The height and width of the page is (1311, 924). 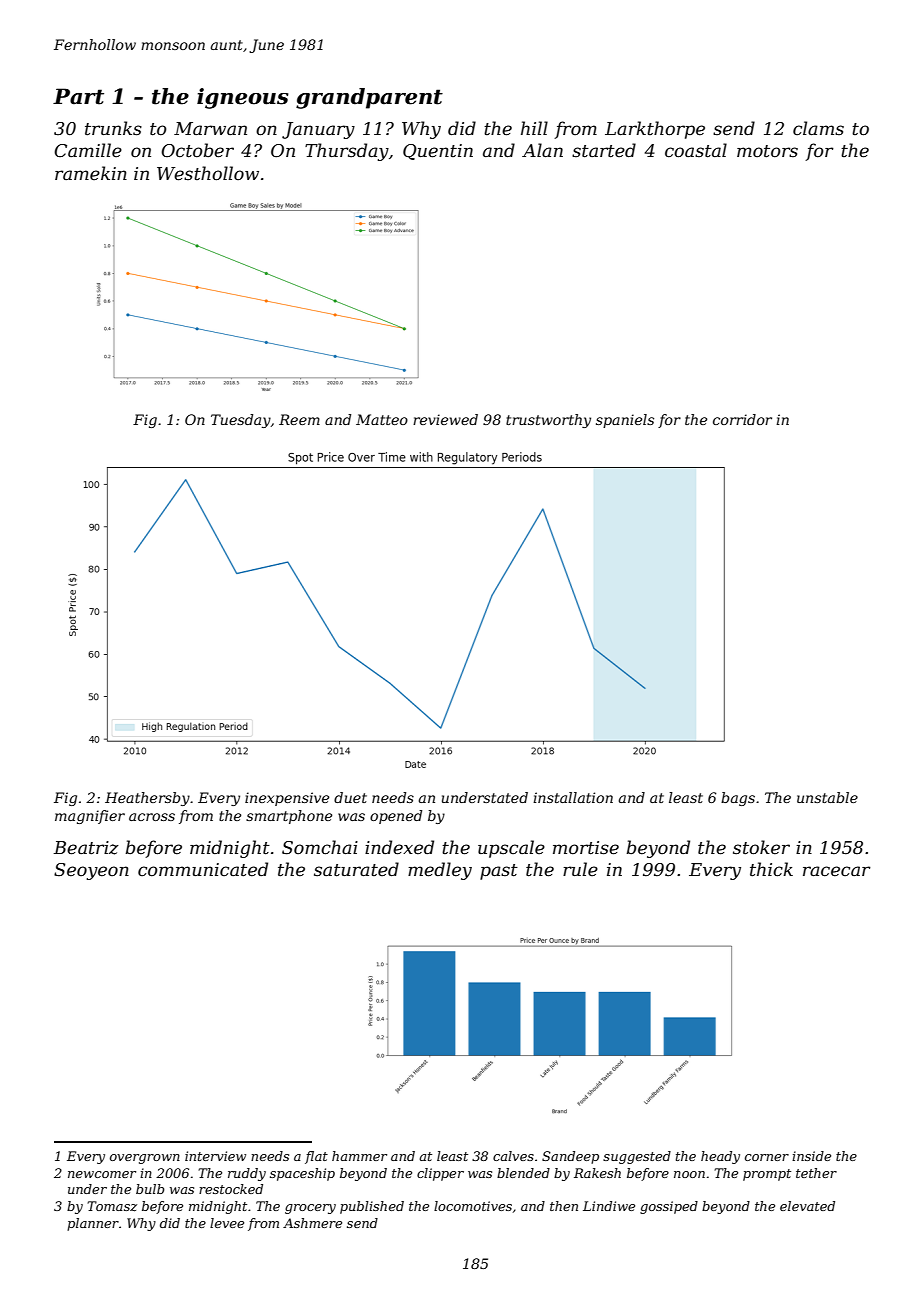 What do you see at coordinates (573, 797) in the page?
I see `installation` at bounding box center [573, 797].
